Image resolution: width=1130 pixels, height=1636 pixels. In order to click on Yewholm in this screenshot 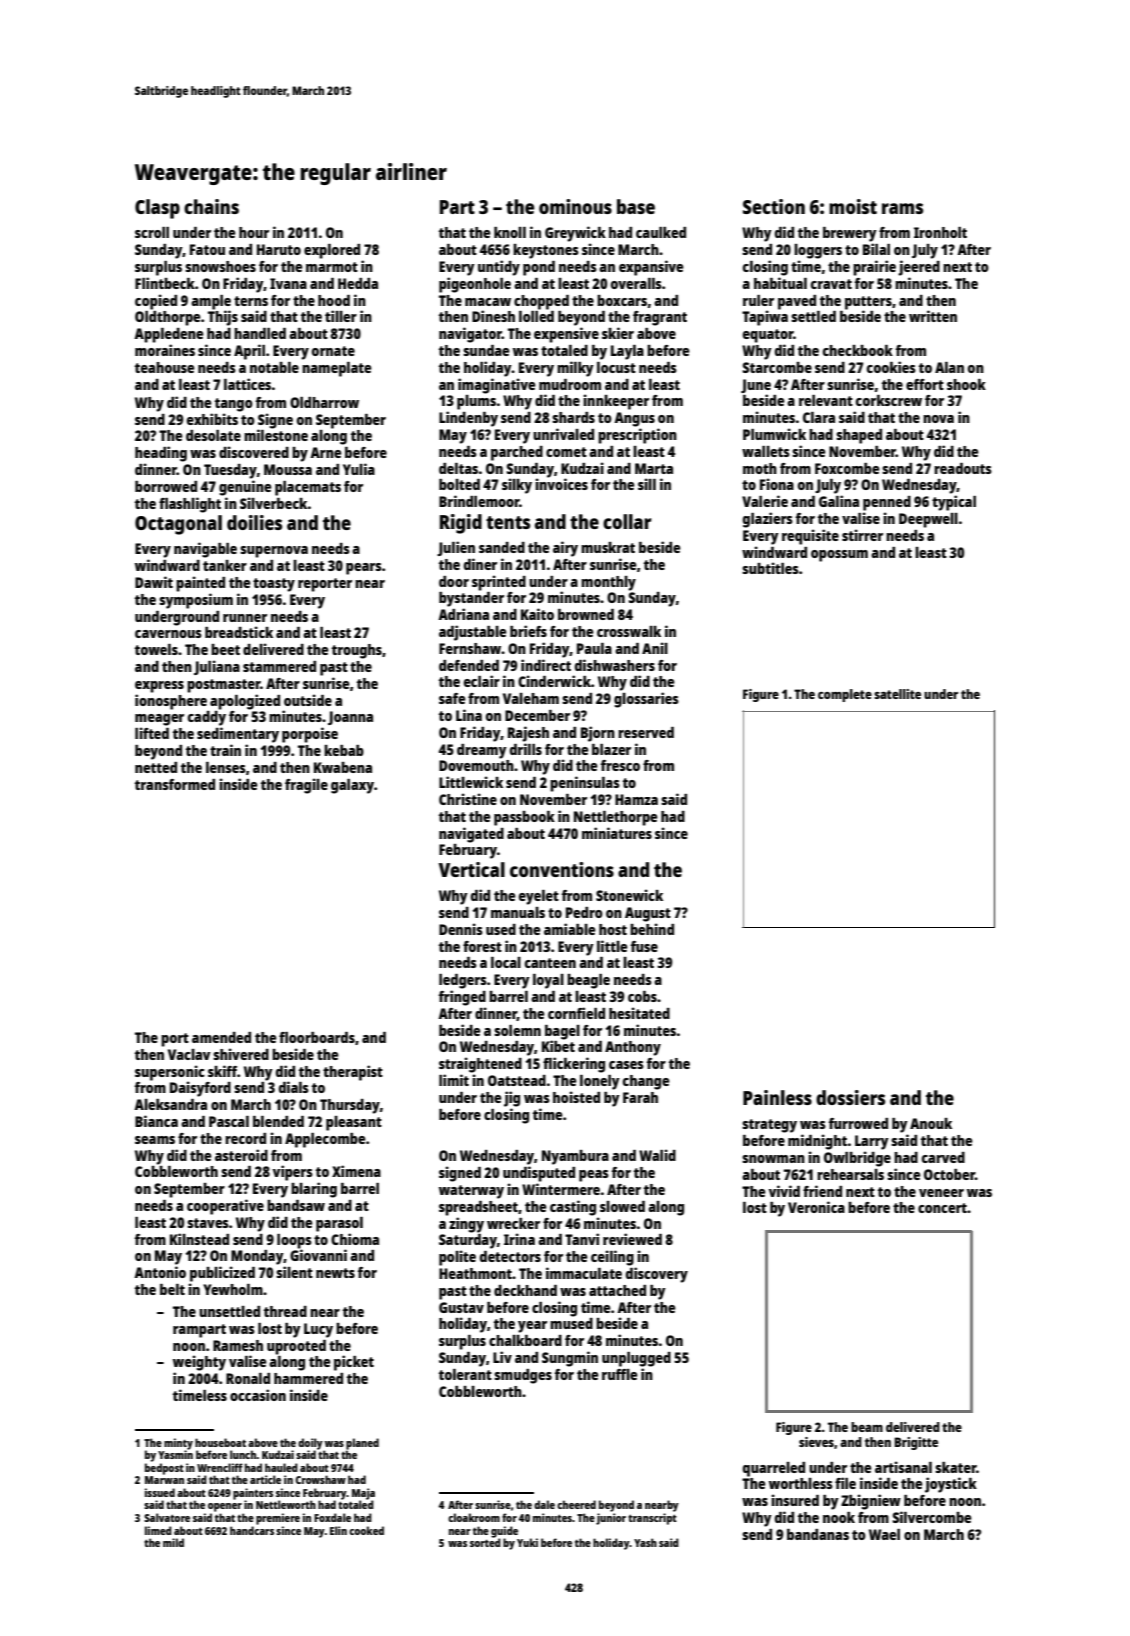, I will do `click(233, 1289)`.
